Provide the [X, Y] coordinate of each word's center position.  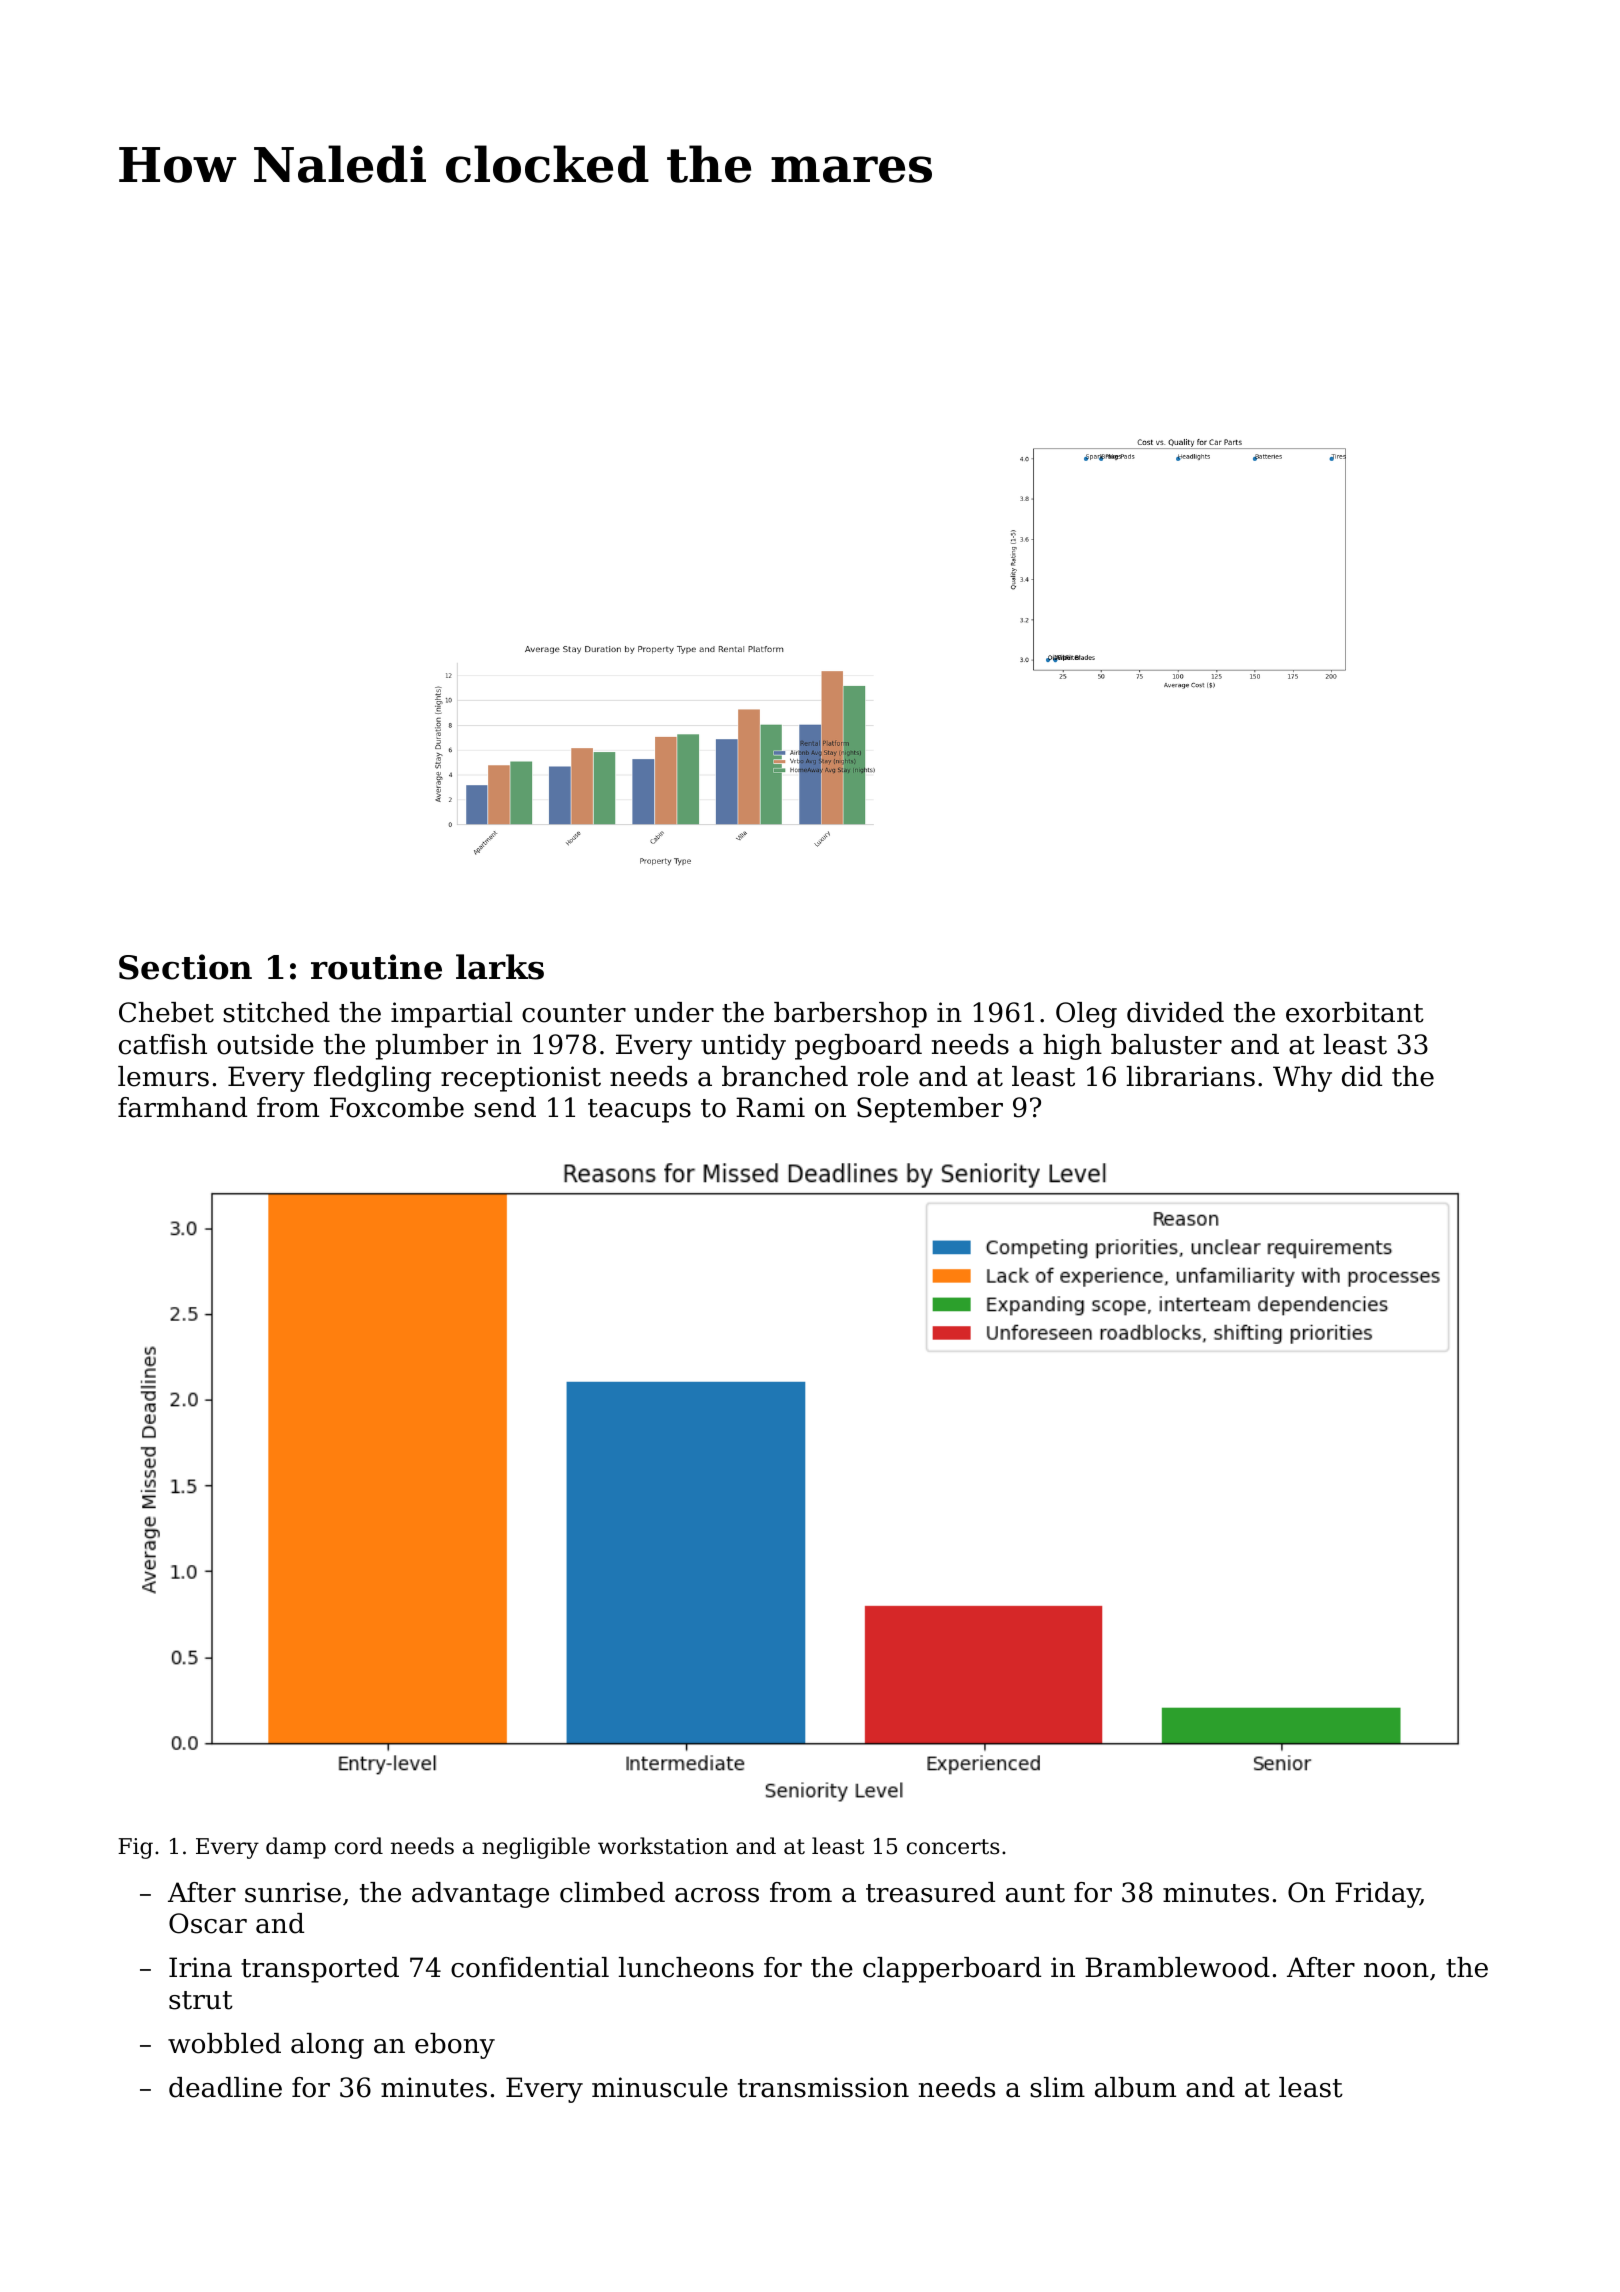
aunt [1035, 1893]
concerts [953, 1847]
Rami [770, 1107]
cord [359, 1846]
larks [500, 967]
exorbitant [1355, 1012]
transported [320, 1970]
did [1362, 1076]
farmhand [182, 1107]
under [674, 1012]
